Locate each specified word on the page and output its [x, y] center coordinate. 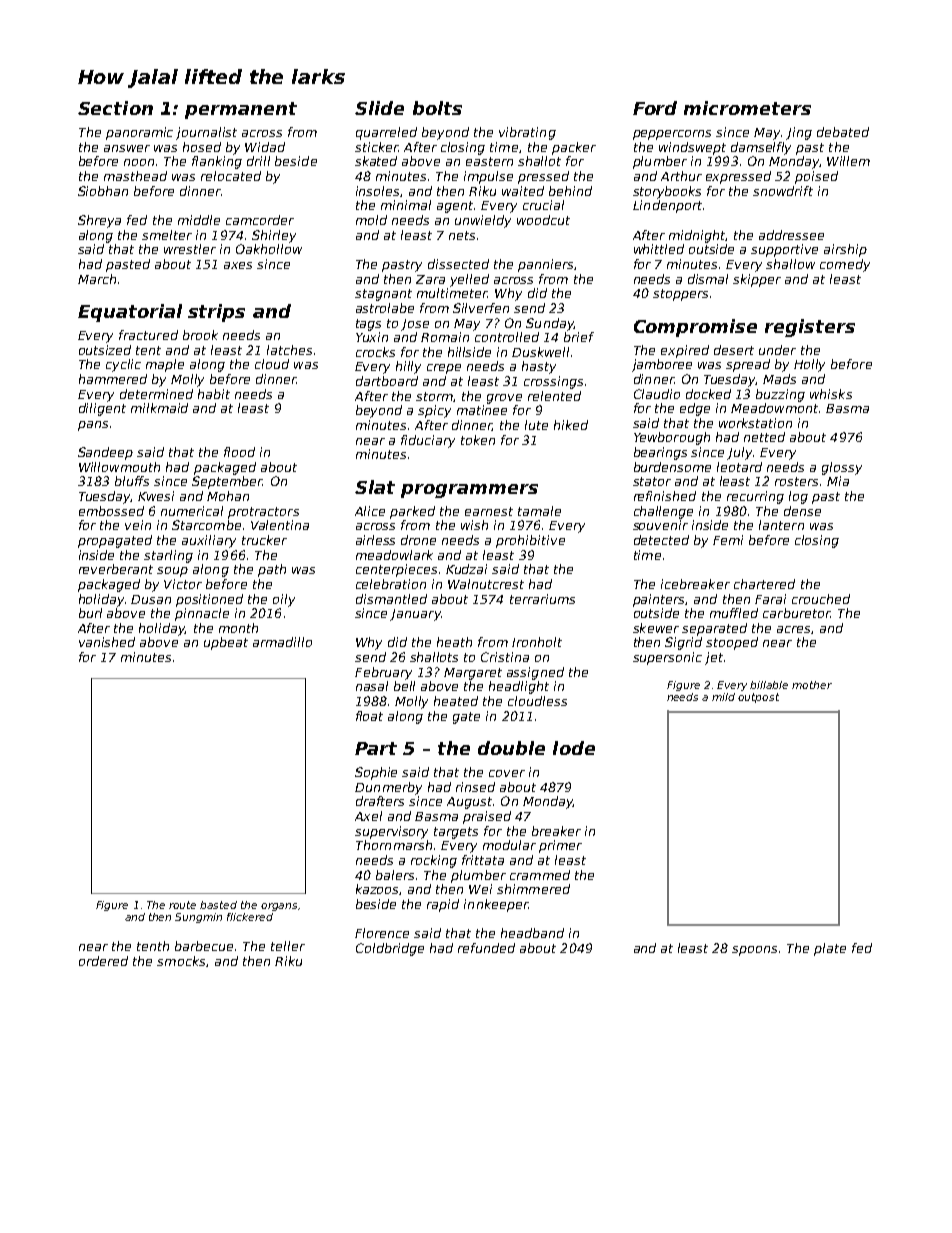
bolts [437, 108]
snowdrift [783, 191]
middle [199, 220]
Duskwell [540, 352]
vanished [107, 642]
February [383, 673]
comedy [845, 265]
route [182, 905]
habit [214, 394]
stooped [732, 643]
